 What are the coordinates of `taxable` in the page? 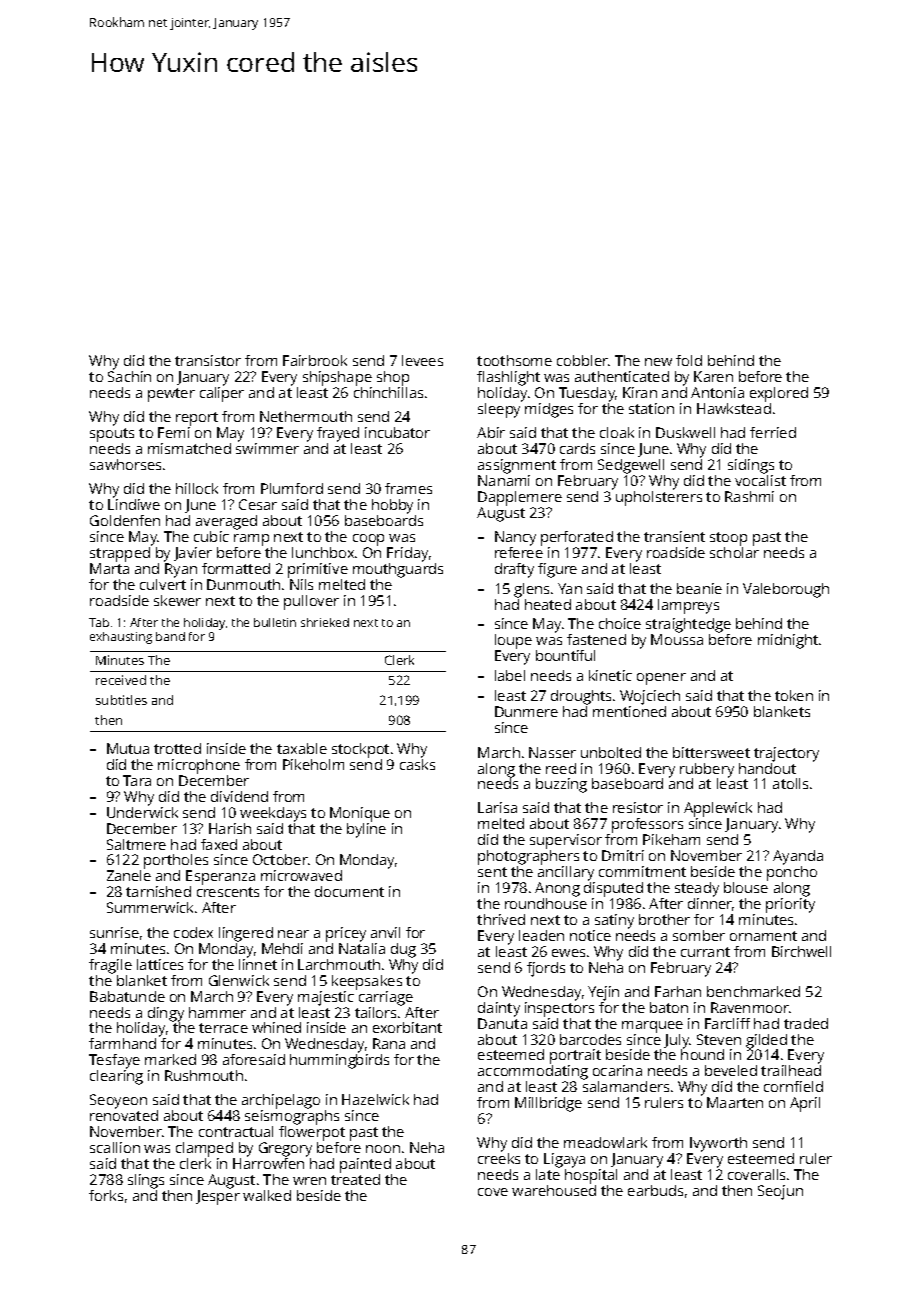 It's located at (302, 748).
